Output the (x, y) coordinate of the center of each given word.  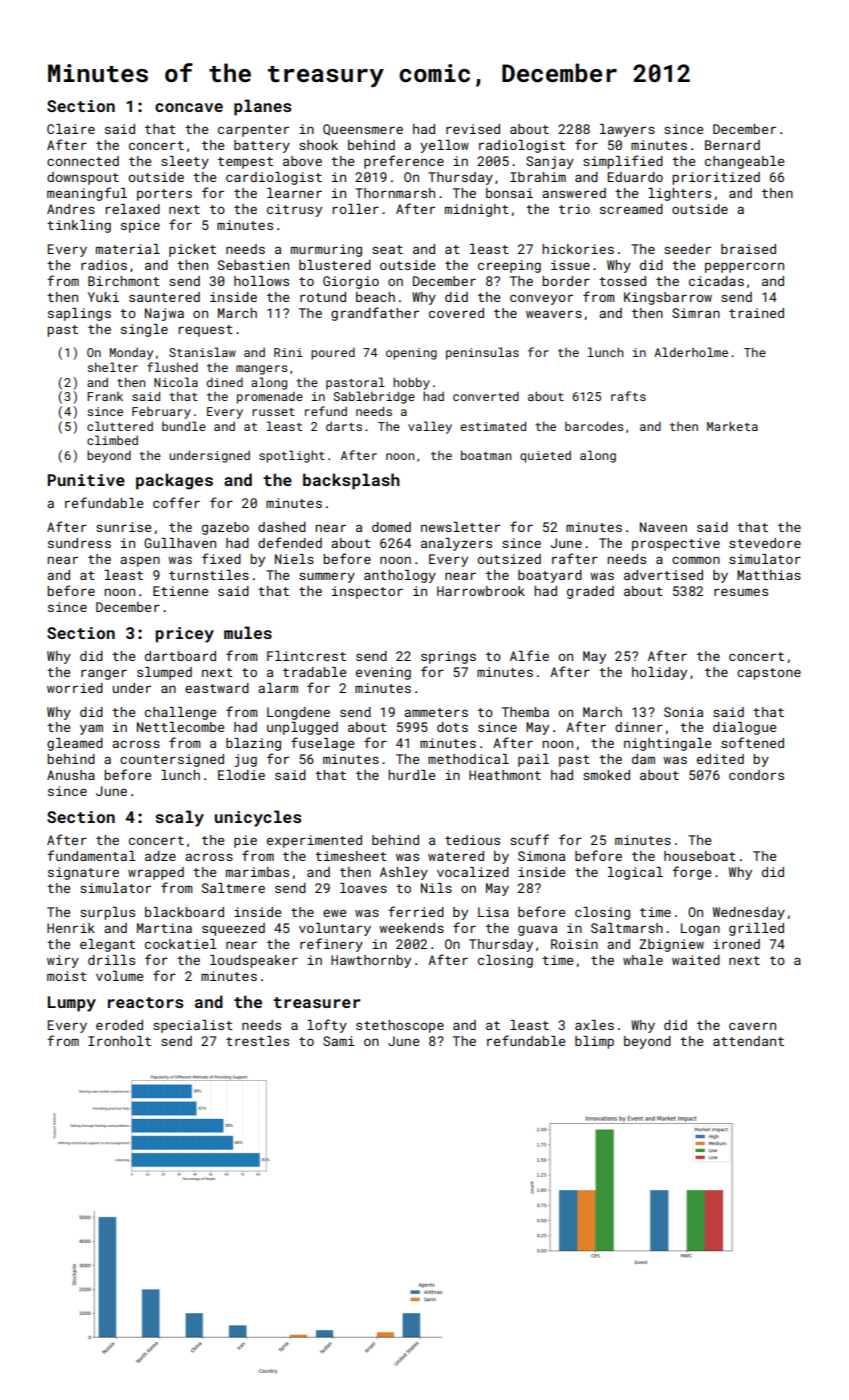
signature (83, 873)
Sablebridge (374, 397)
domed (391, 527)
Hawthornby (371, 961)
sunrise (123, 527)
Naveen (663, 527)
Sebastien (253, 265)
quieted (545, 456)
